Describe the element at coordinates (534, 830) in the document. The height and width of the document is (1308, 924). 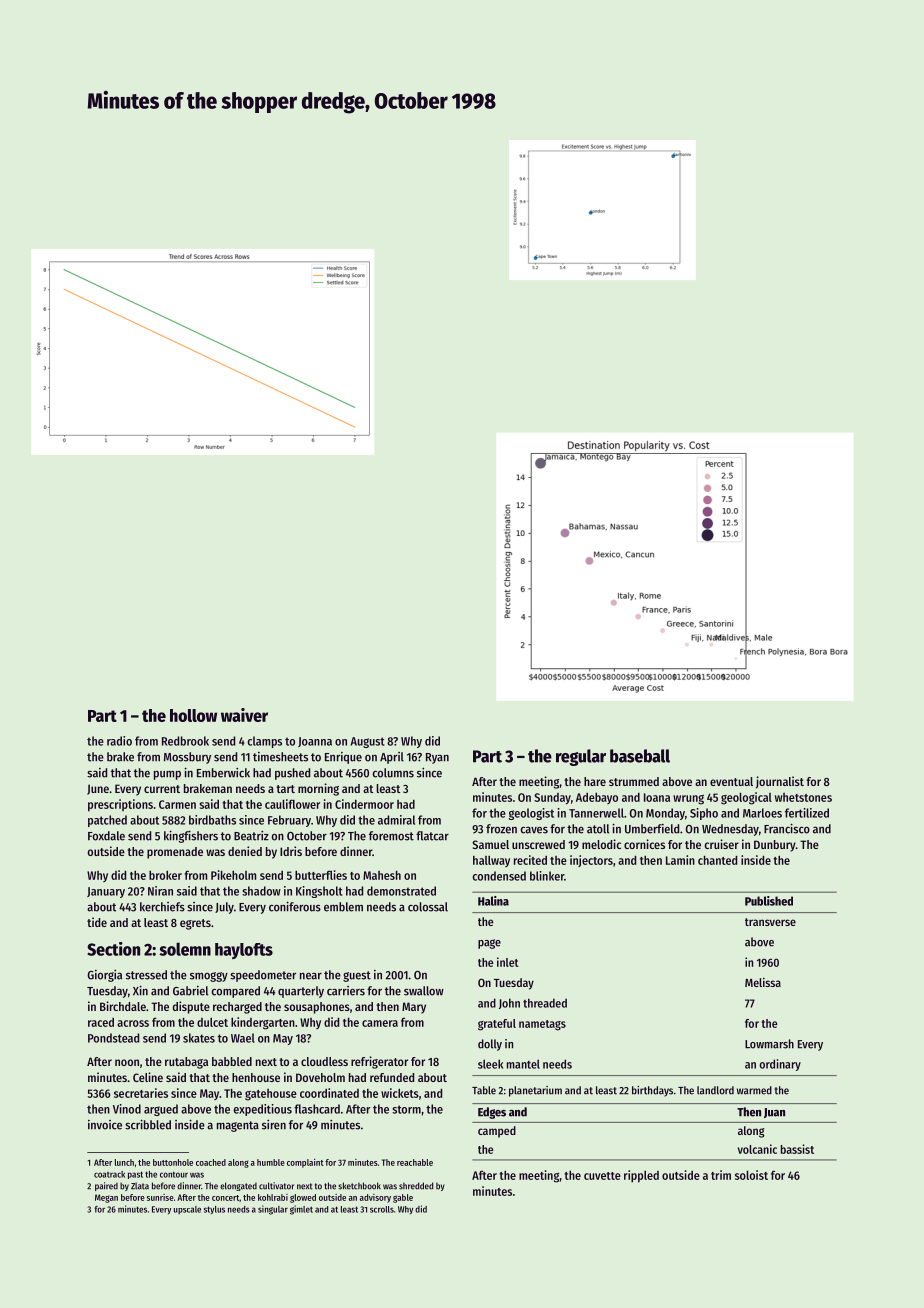
I see `caves` at that location.
